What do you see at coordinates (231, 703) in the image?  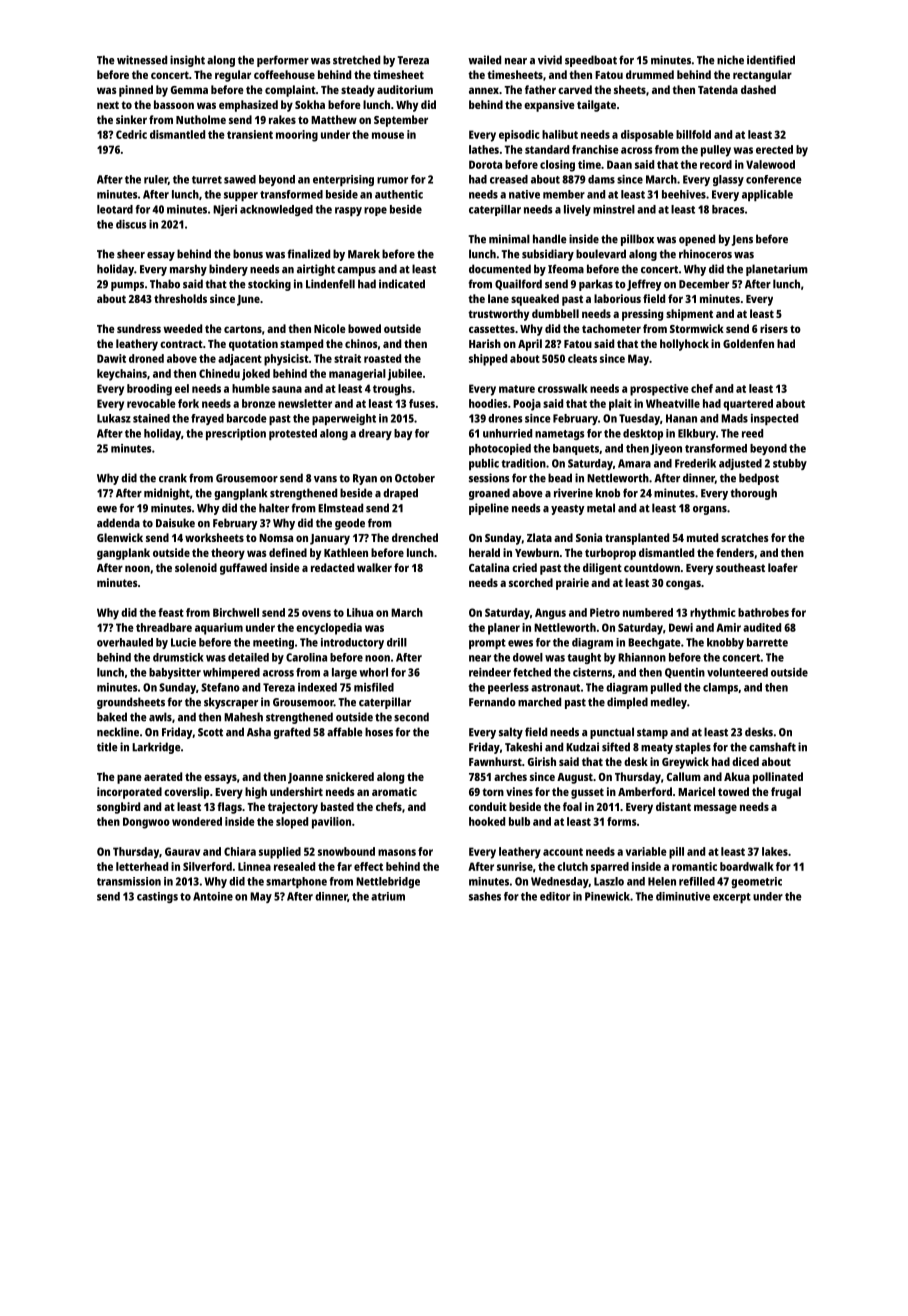 I see `skyscraper` at bounding box center [231, 703].
